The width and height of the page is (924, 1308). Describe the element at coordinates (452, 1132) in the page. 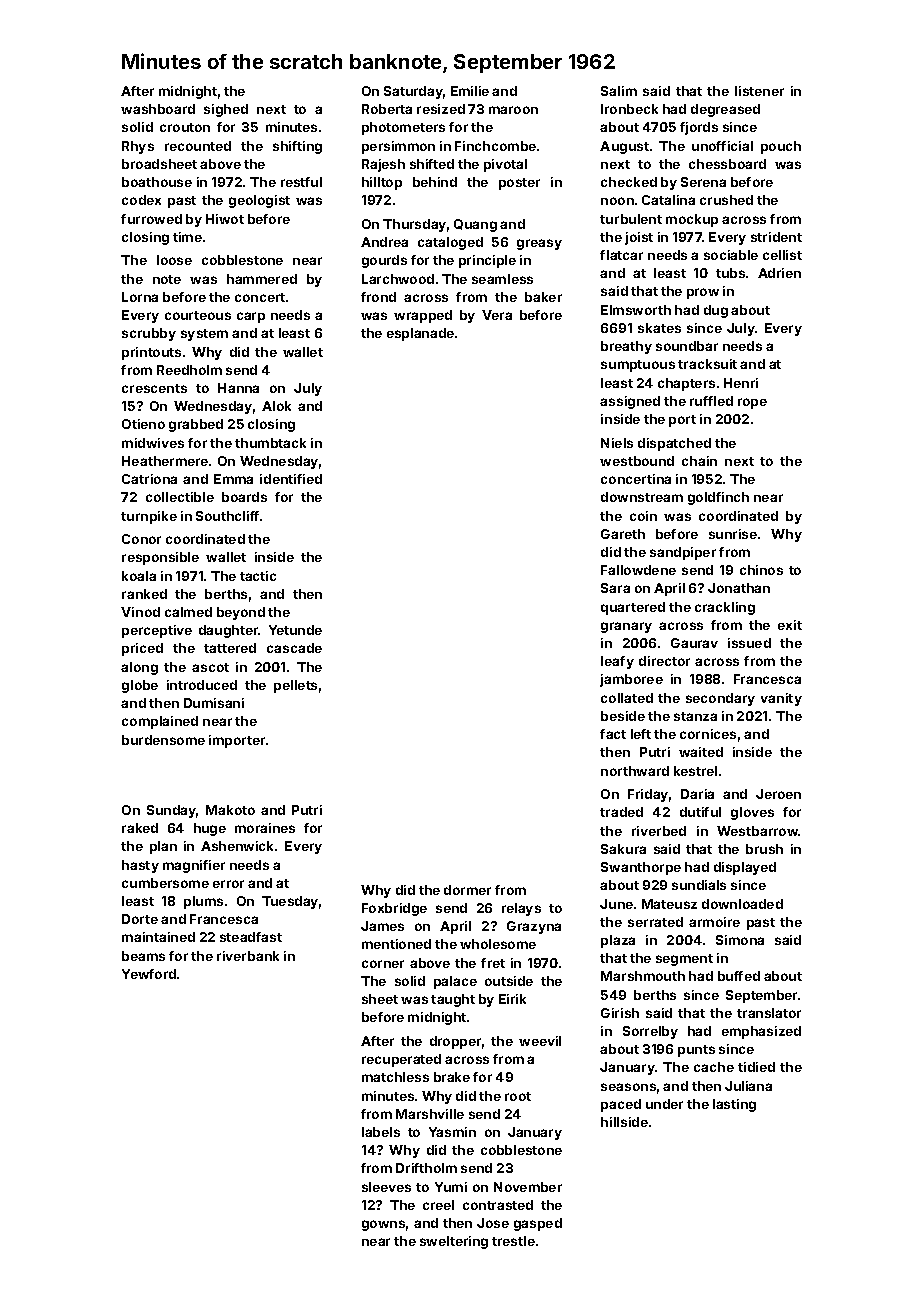

I see `Yasmin` at that location.
